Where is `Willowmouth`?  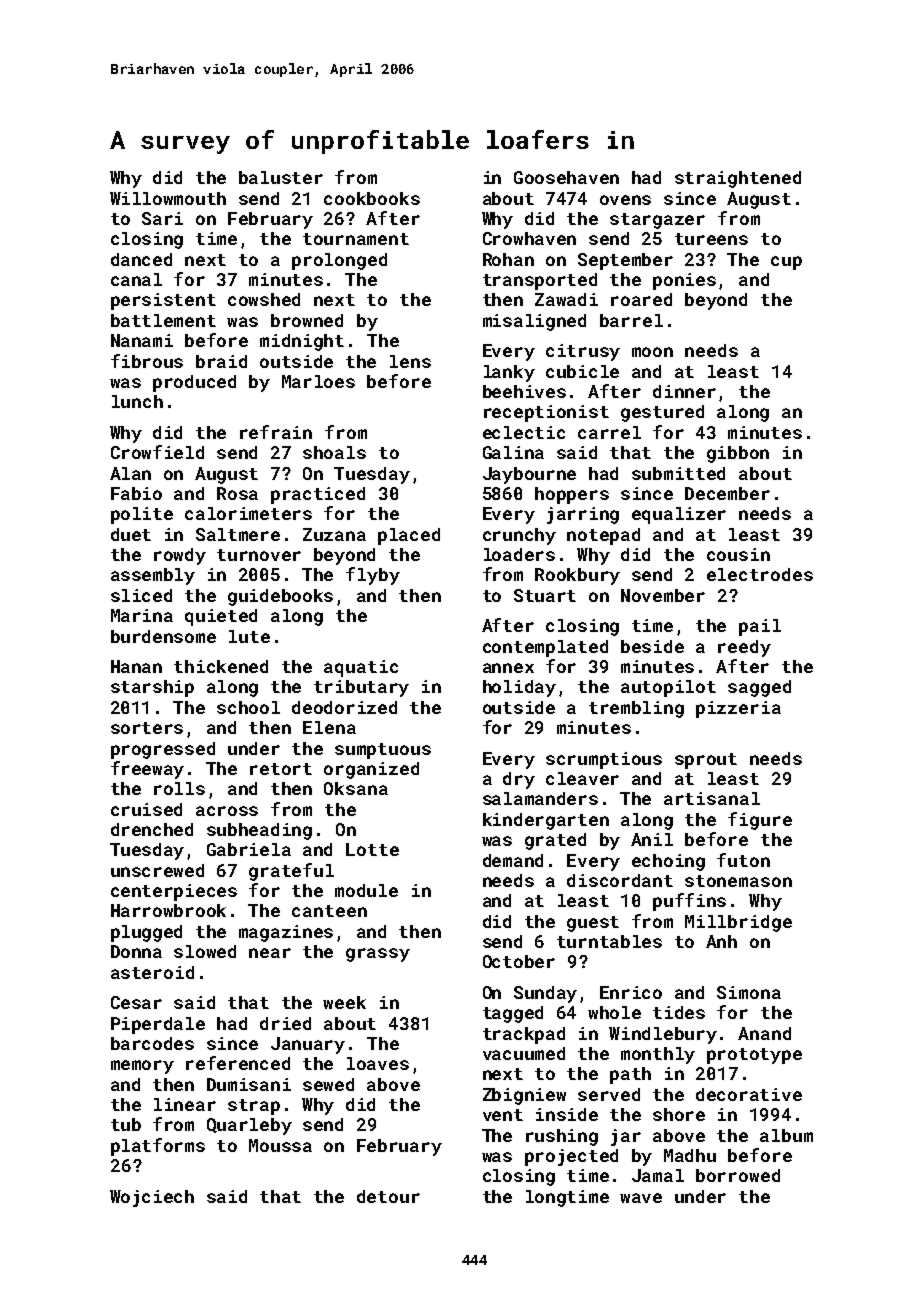 Willowmouth is located at coordinates (168, 198).
